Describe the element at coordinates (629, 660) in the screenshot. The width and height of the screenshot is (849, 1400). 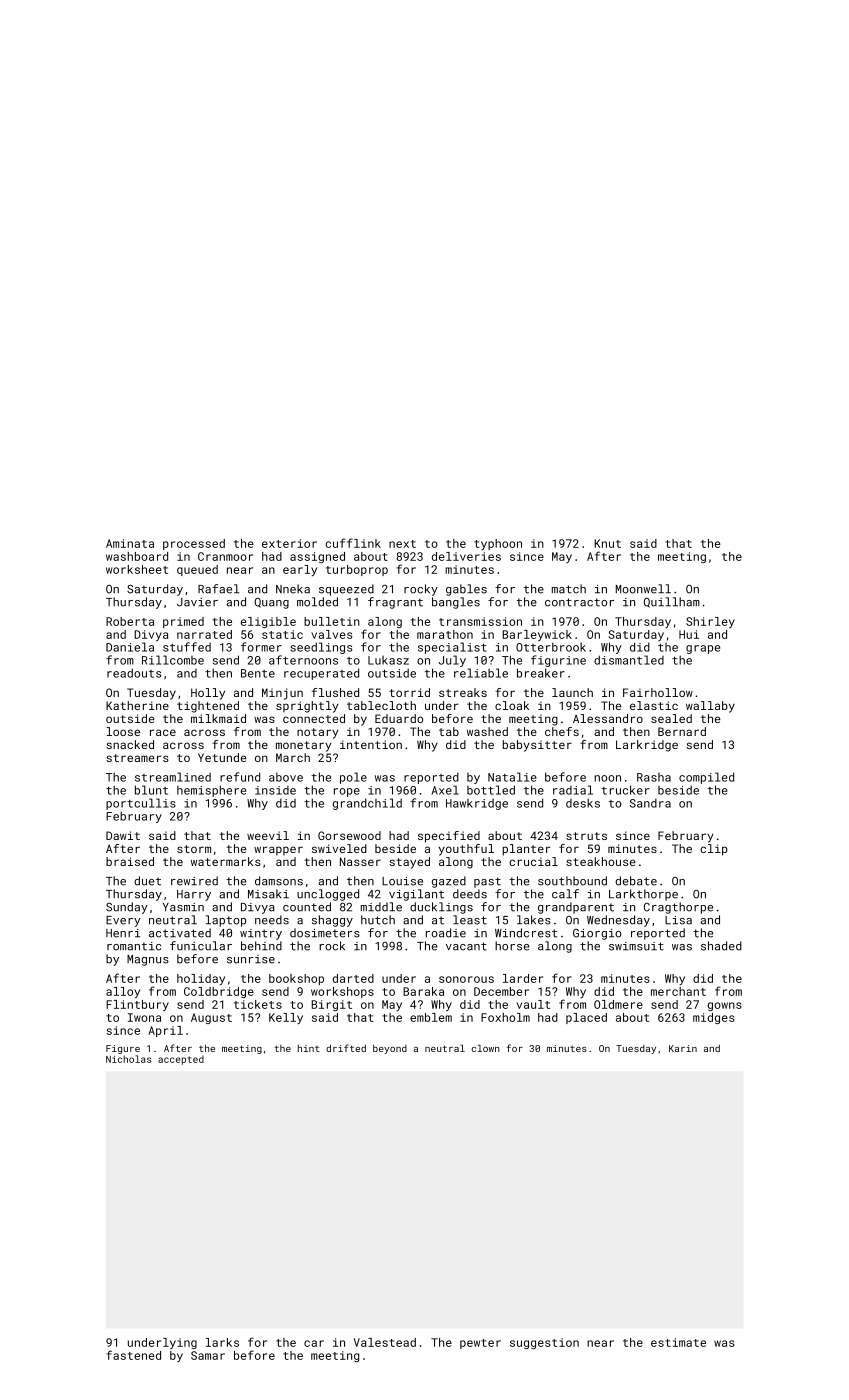
I see `dismantled` at that location.
